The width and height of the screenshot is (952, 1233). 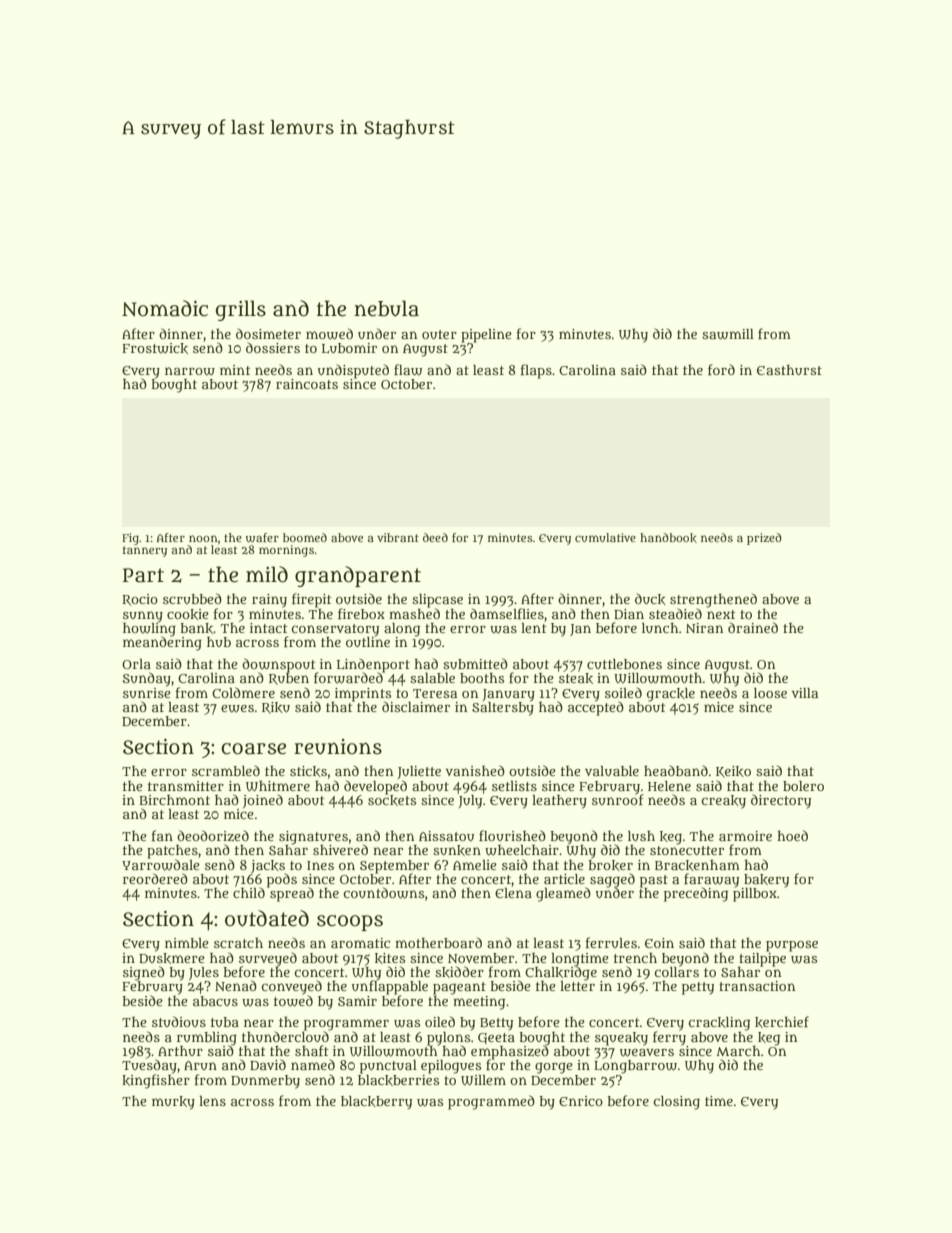 What do you see at coordinates (721, 369) in the screenshot?
I see `ford` at bounding box center [721, 369].
